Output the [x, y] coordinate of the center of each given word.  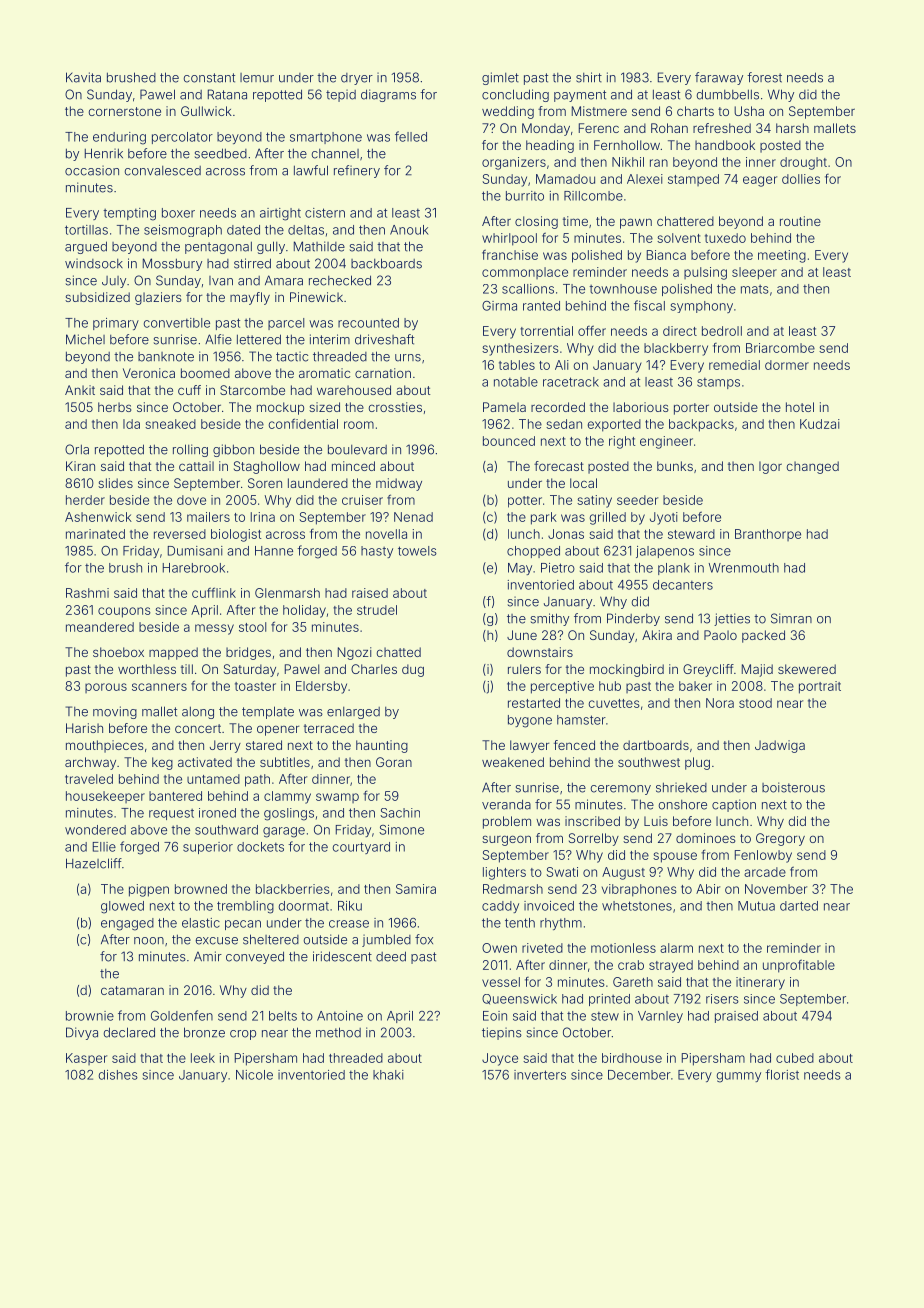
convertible [177, 323]
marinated [95, 534]
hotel [800, 407]
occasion [92, 170]
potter [525, 502]
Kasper [86, 1059]
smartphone [326, 138]
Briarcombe [780, 348]
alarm [676, 948]
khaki [388, 1075]
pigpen [149, 890]
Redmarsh [513, 889]
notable [516, 382]
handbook [725, 145]
